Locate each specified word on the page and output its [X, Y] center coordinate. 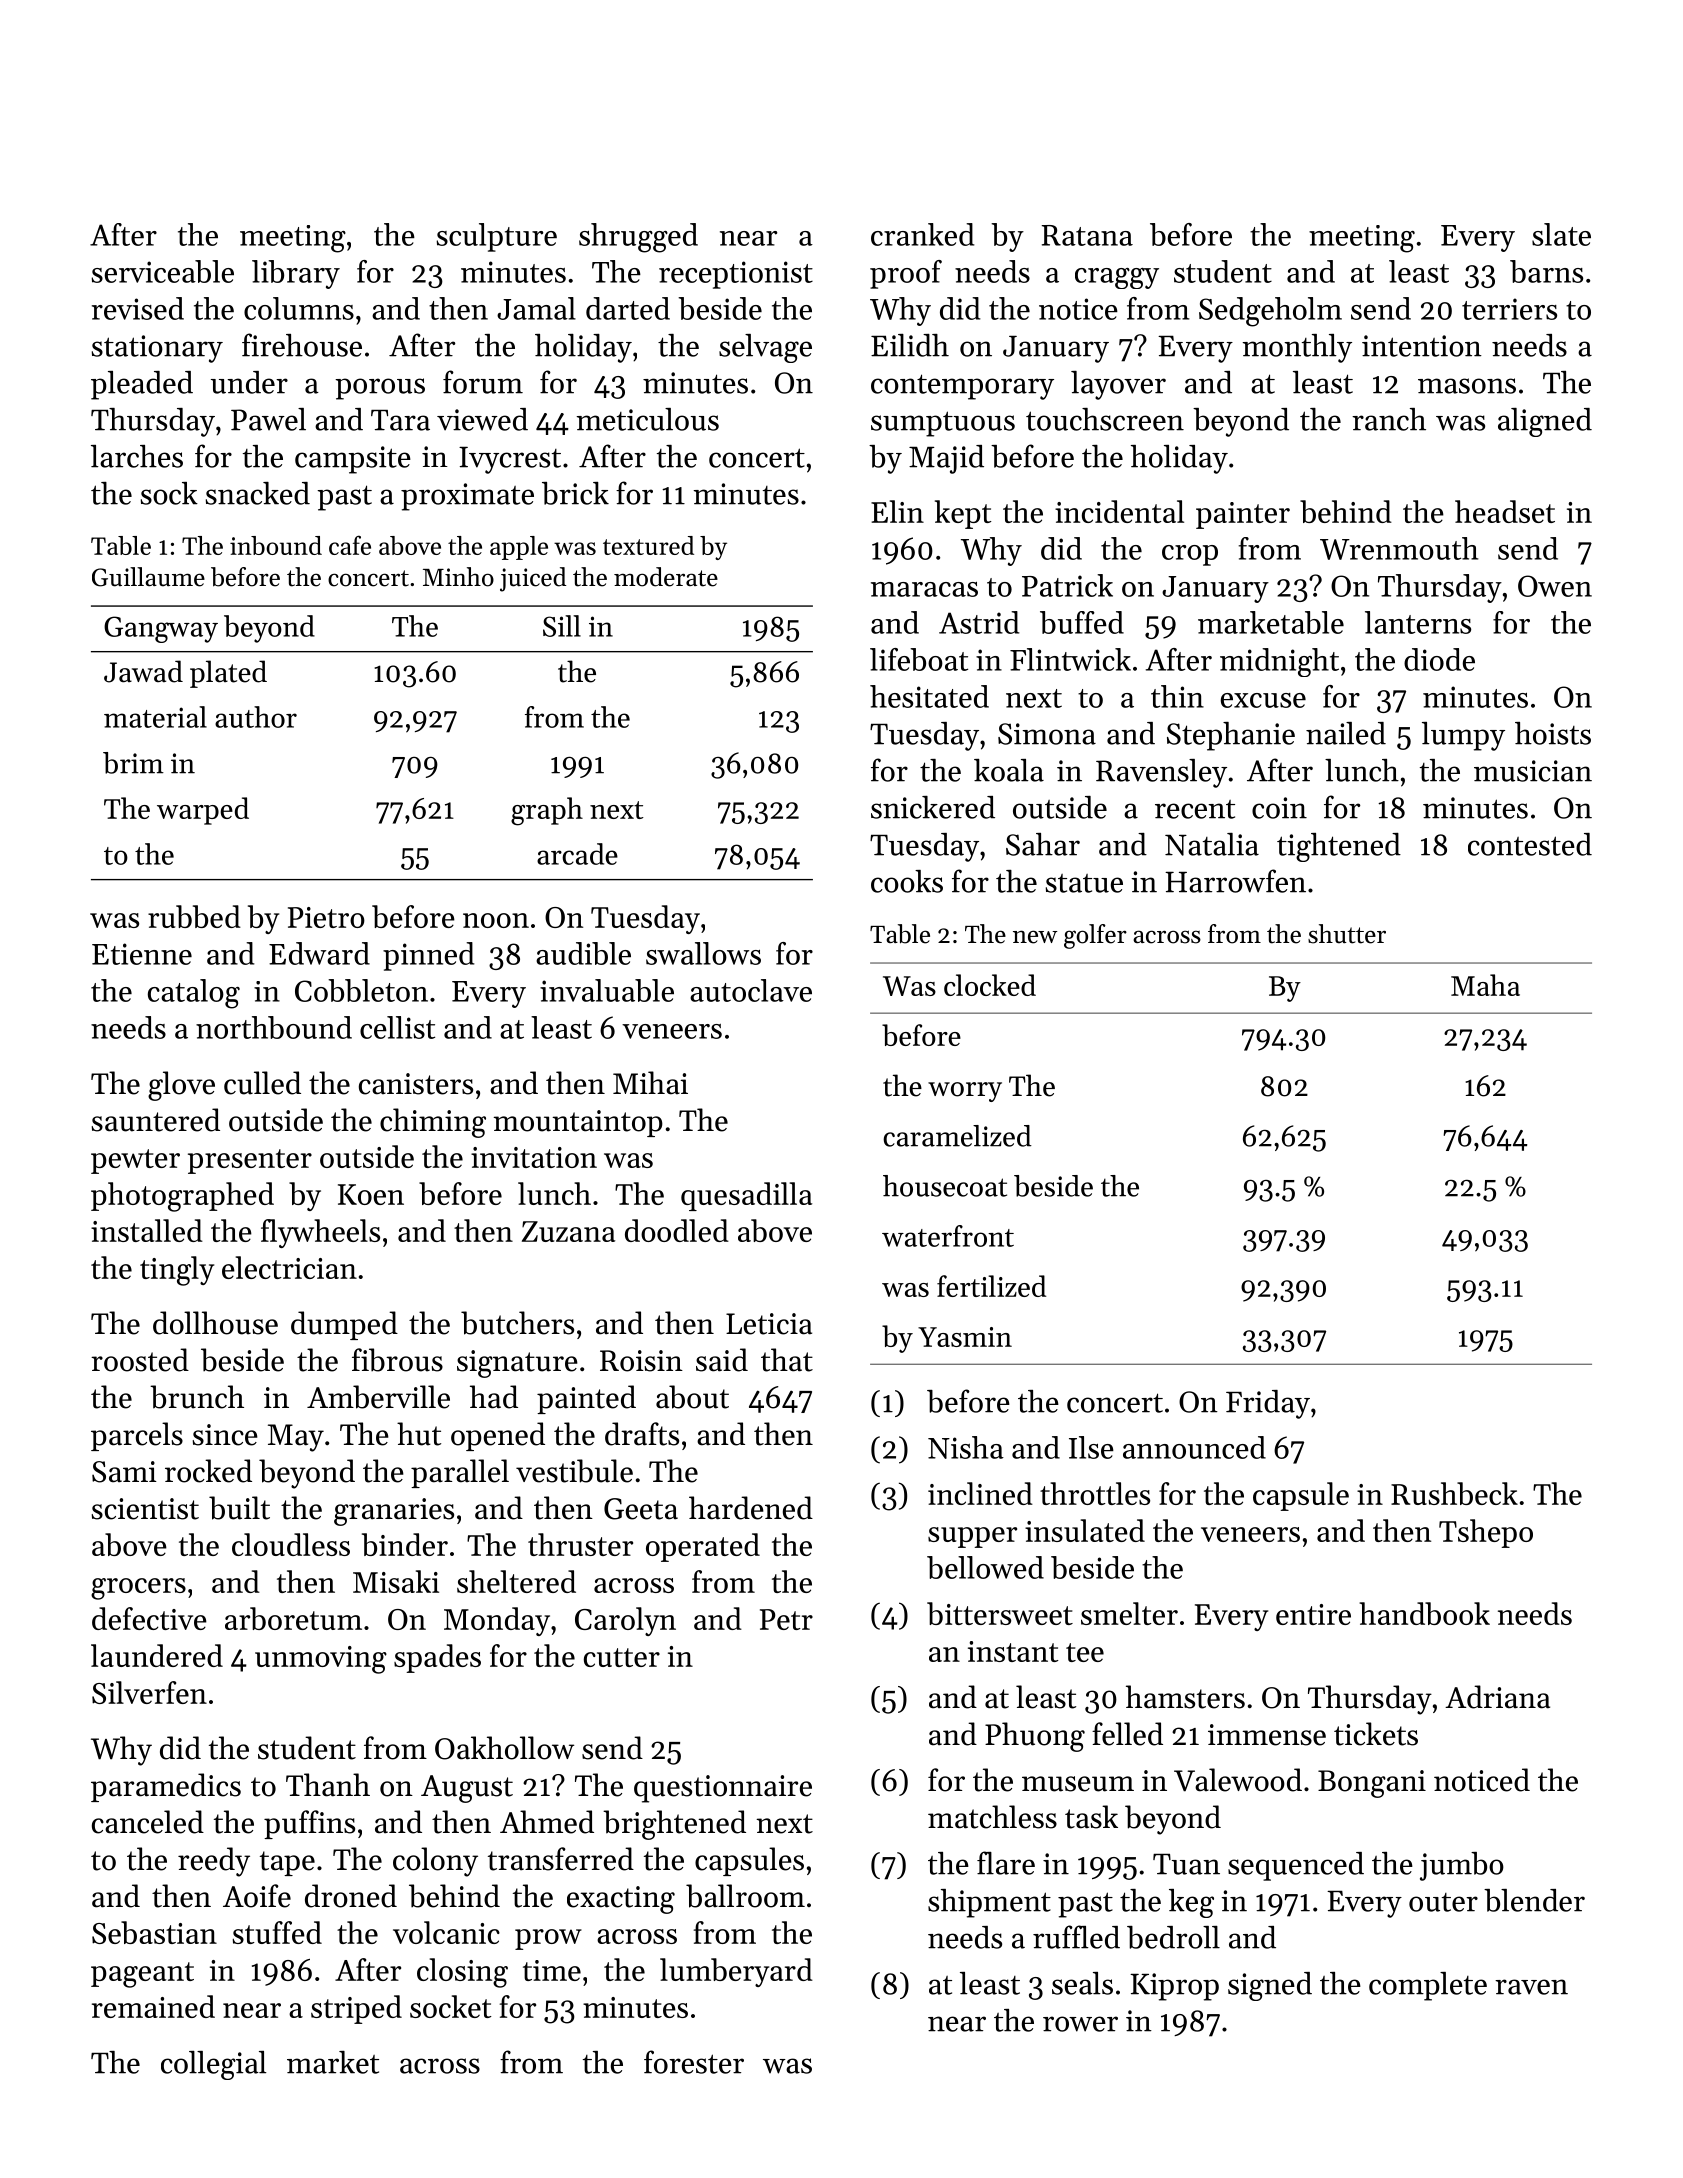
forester [694, 2062]
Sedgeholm [1270, 312]
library [296, 274]
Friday [1268, 1404]
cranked [922, 234]
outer [1443, 1902]
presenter [250, 1161]
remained [153, 2006]
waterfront [948, 1236]
